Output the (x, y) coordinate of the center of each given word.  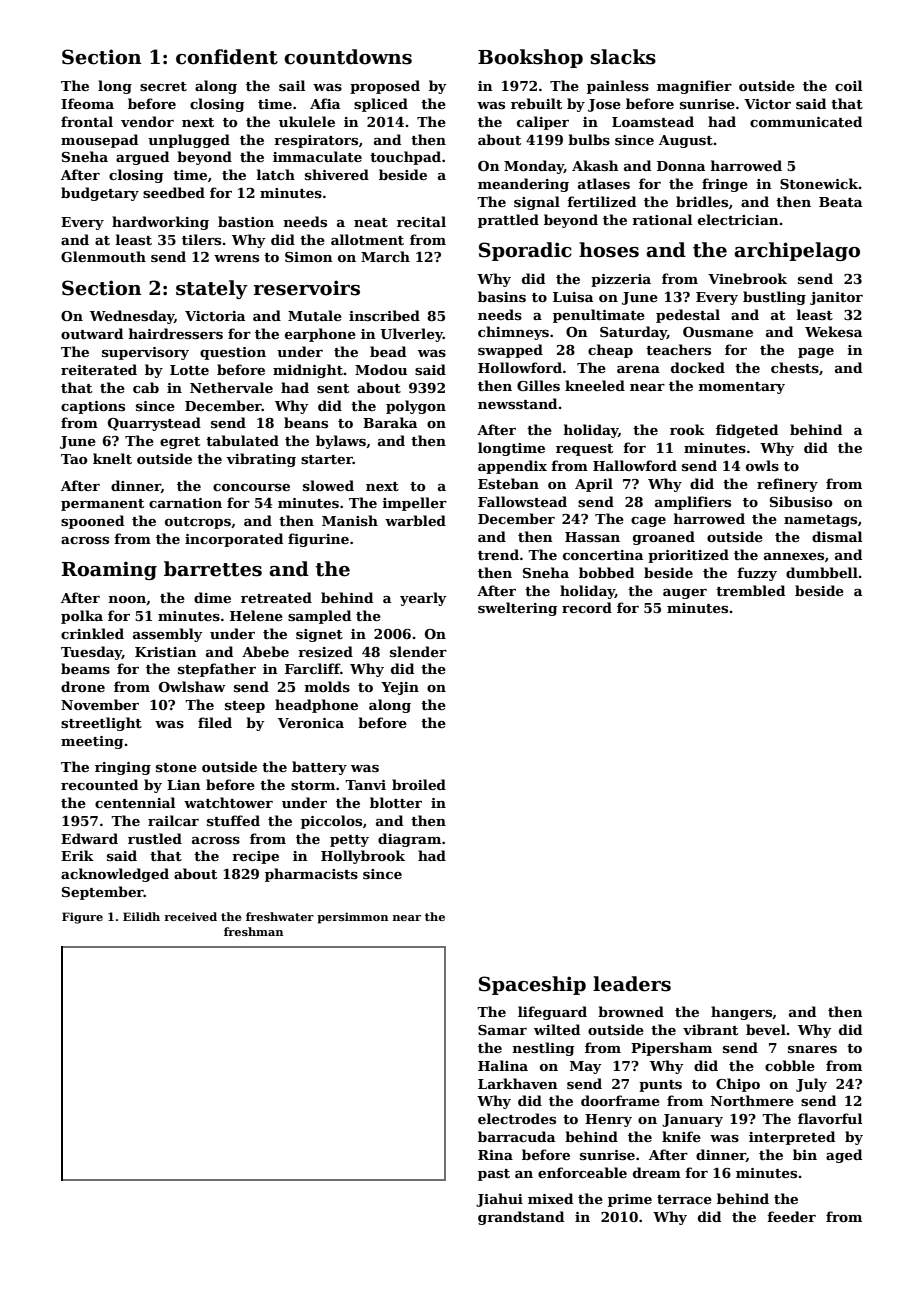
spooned (92, 522)
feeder (791, 1216)
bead (388, 351)
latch (276, 174)
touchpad (405, 158)
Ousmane (718, 332)
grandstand (521, 1218)
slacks (623, 57)
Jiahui (499, 1200)
